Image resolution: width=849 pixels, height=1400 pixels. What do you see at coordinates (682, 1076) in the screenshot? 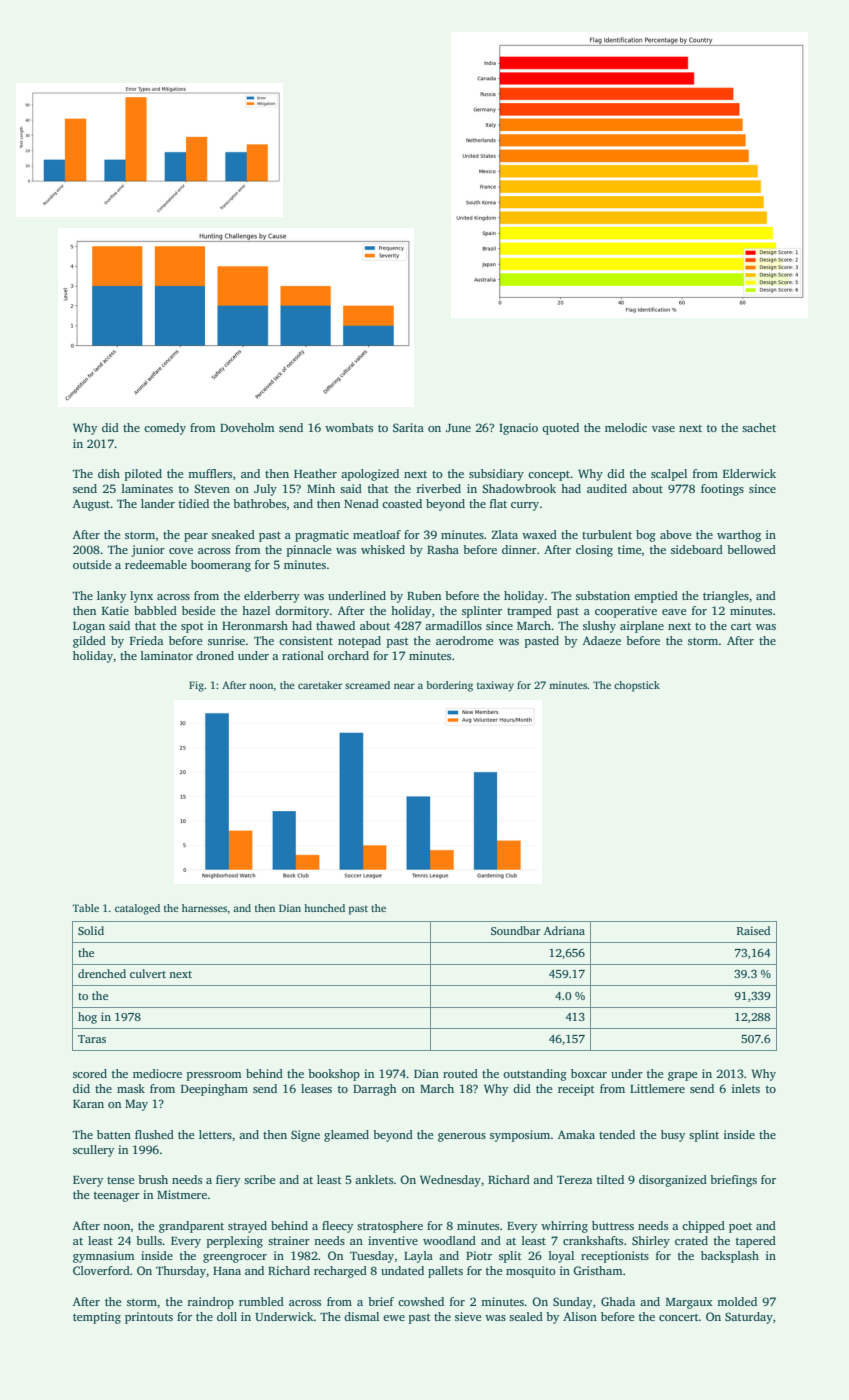
I see `grape` at bounding box center [682, 1076].
